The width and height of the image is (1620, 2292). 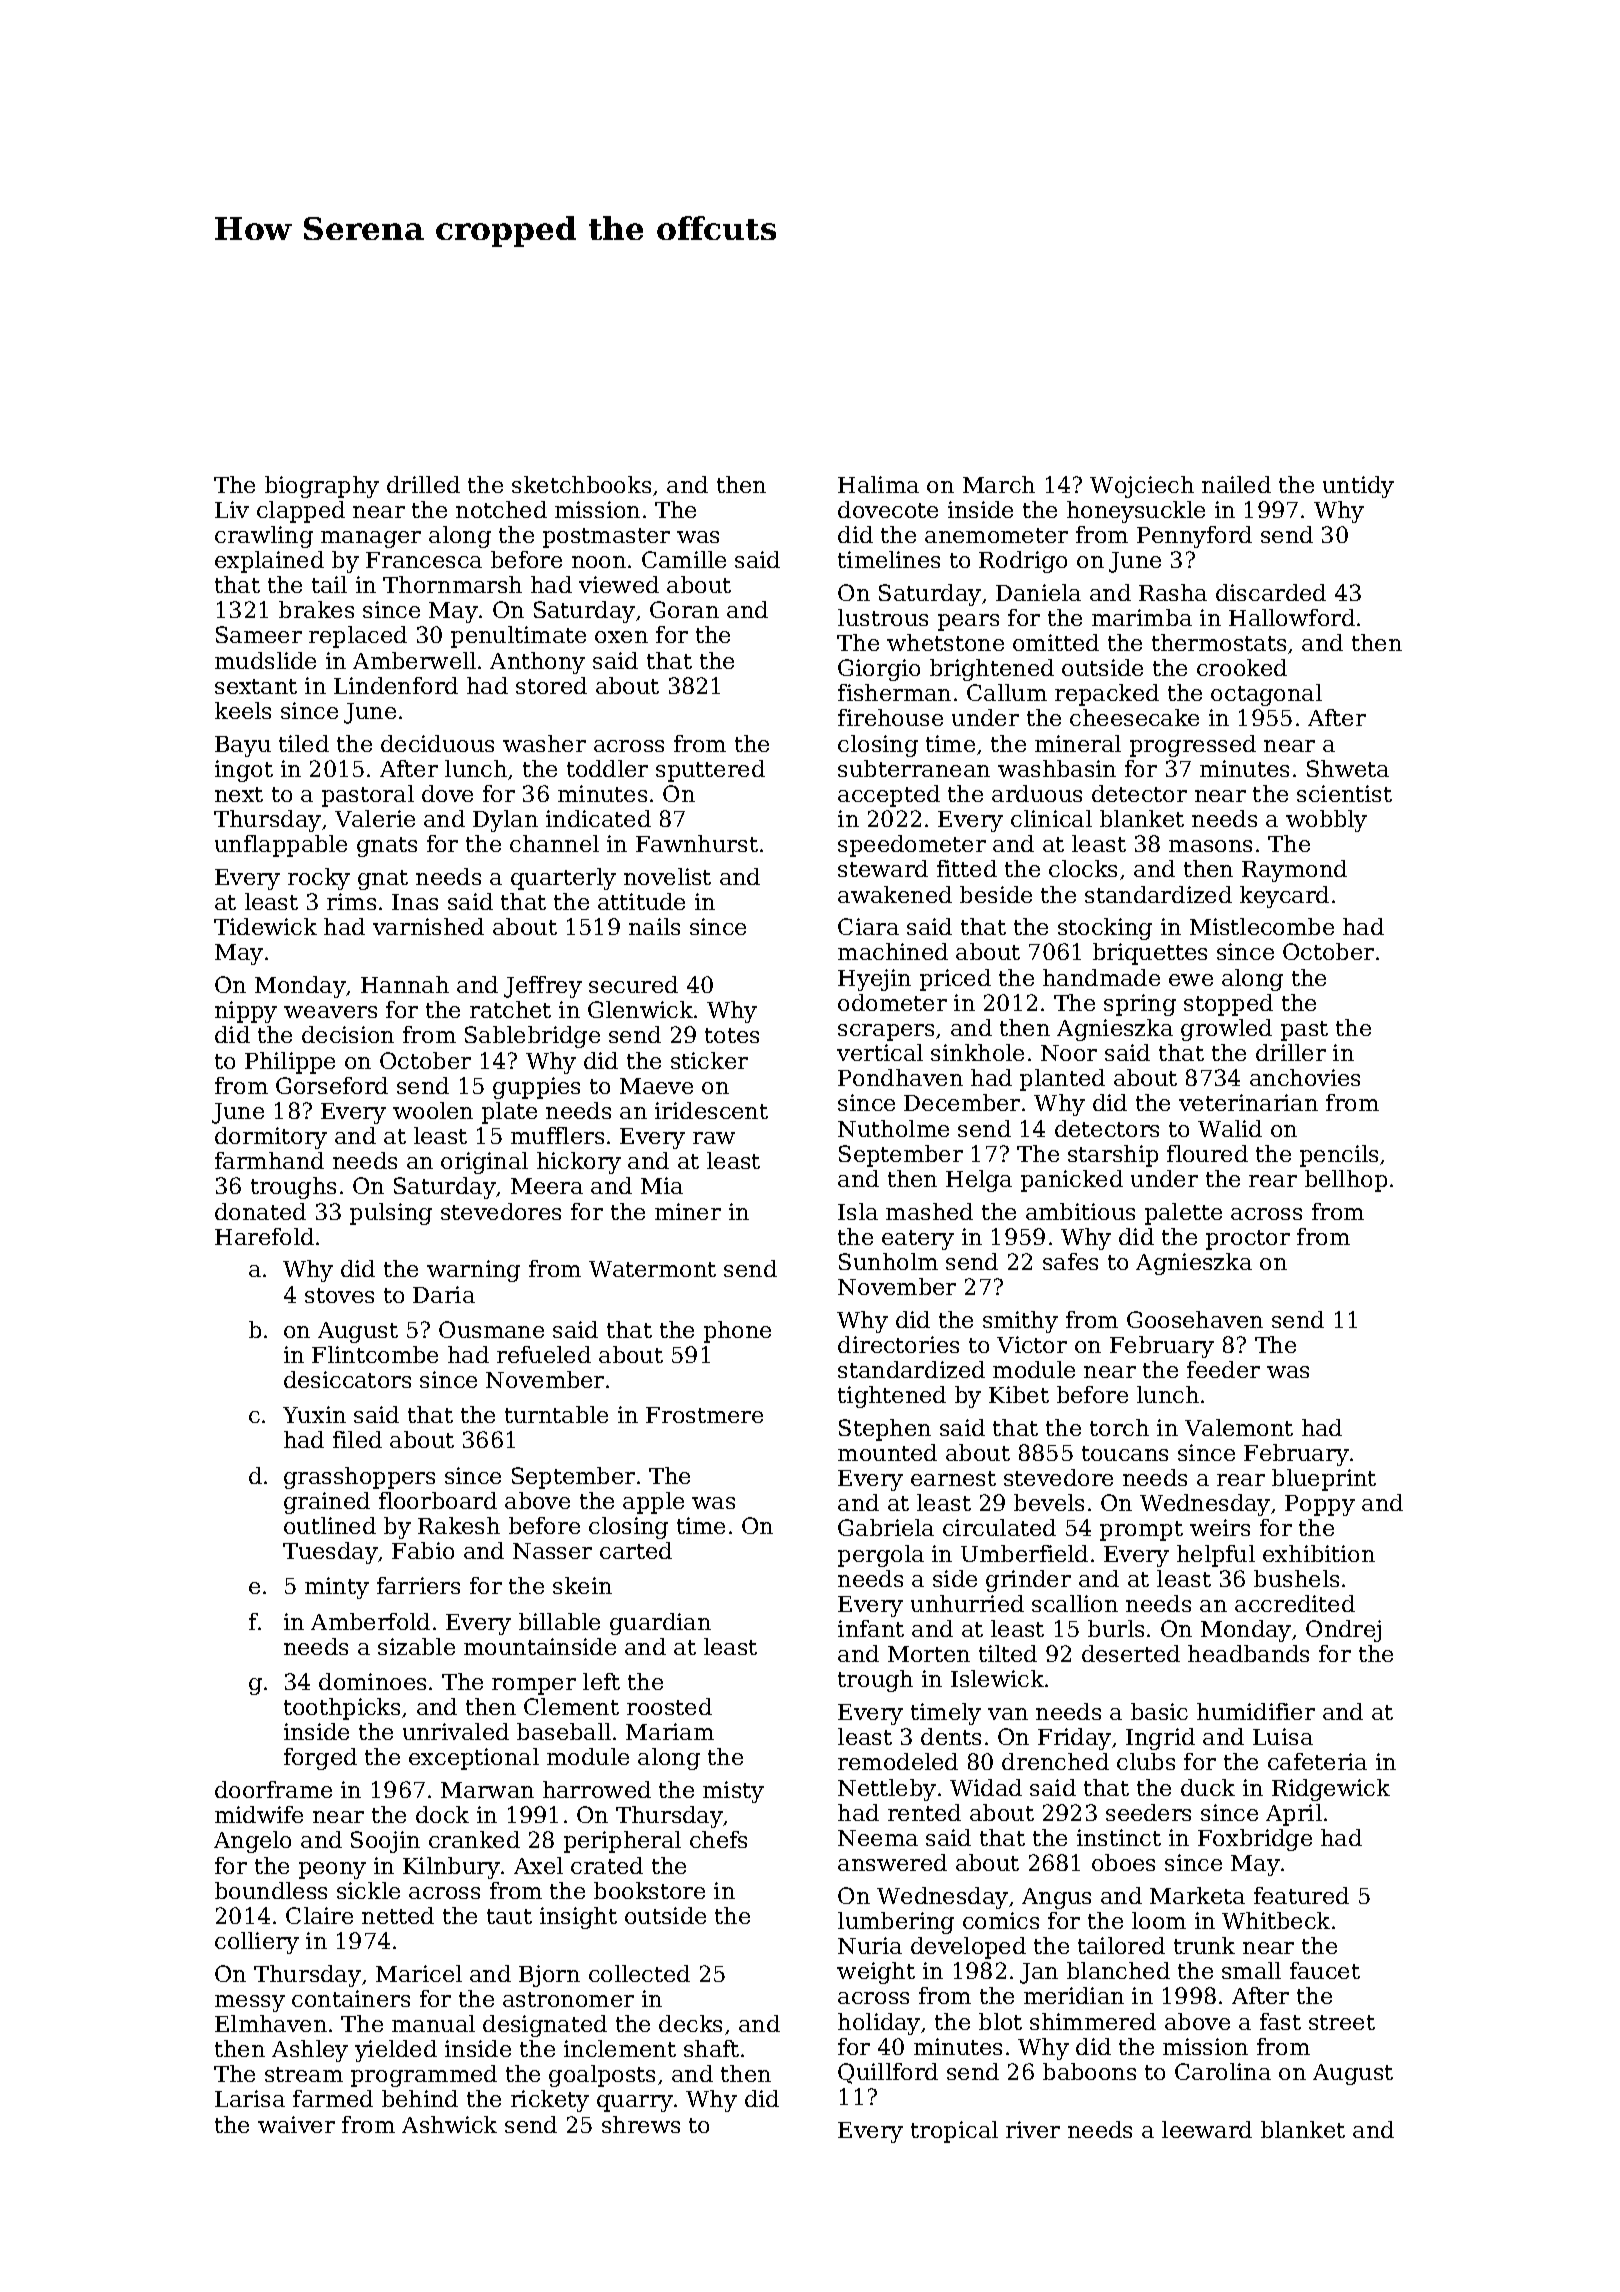 I want to click on March, so click(x=999, y=484).
